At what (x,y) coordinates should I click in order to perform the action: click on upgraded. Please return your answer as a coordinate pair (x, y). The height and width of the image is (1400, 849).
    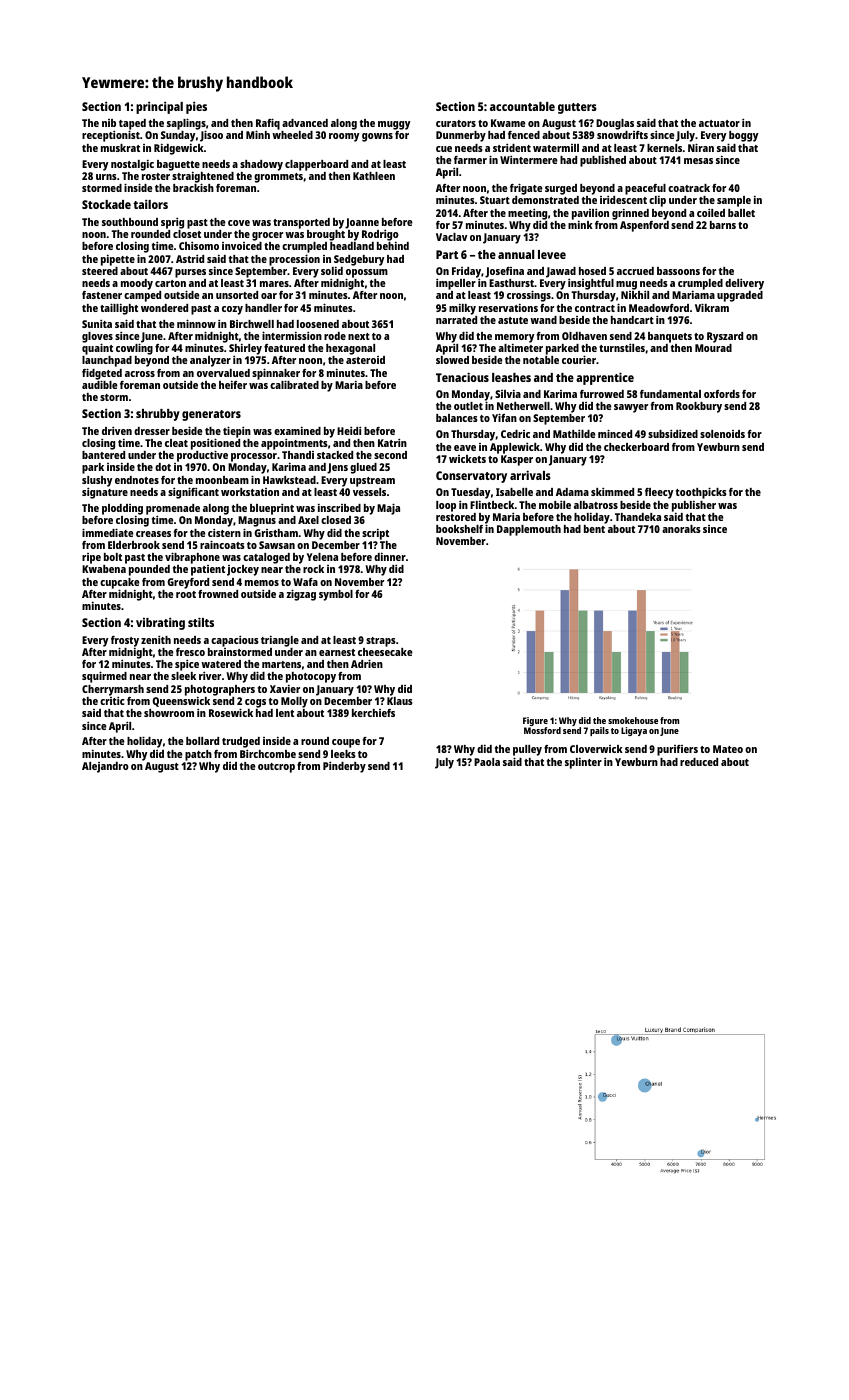
    Looking at the image, I should click on (740, 296).
